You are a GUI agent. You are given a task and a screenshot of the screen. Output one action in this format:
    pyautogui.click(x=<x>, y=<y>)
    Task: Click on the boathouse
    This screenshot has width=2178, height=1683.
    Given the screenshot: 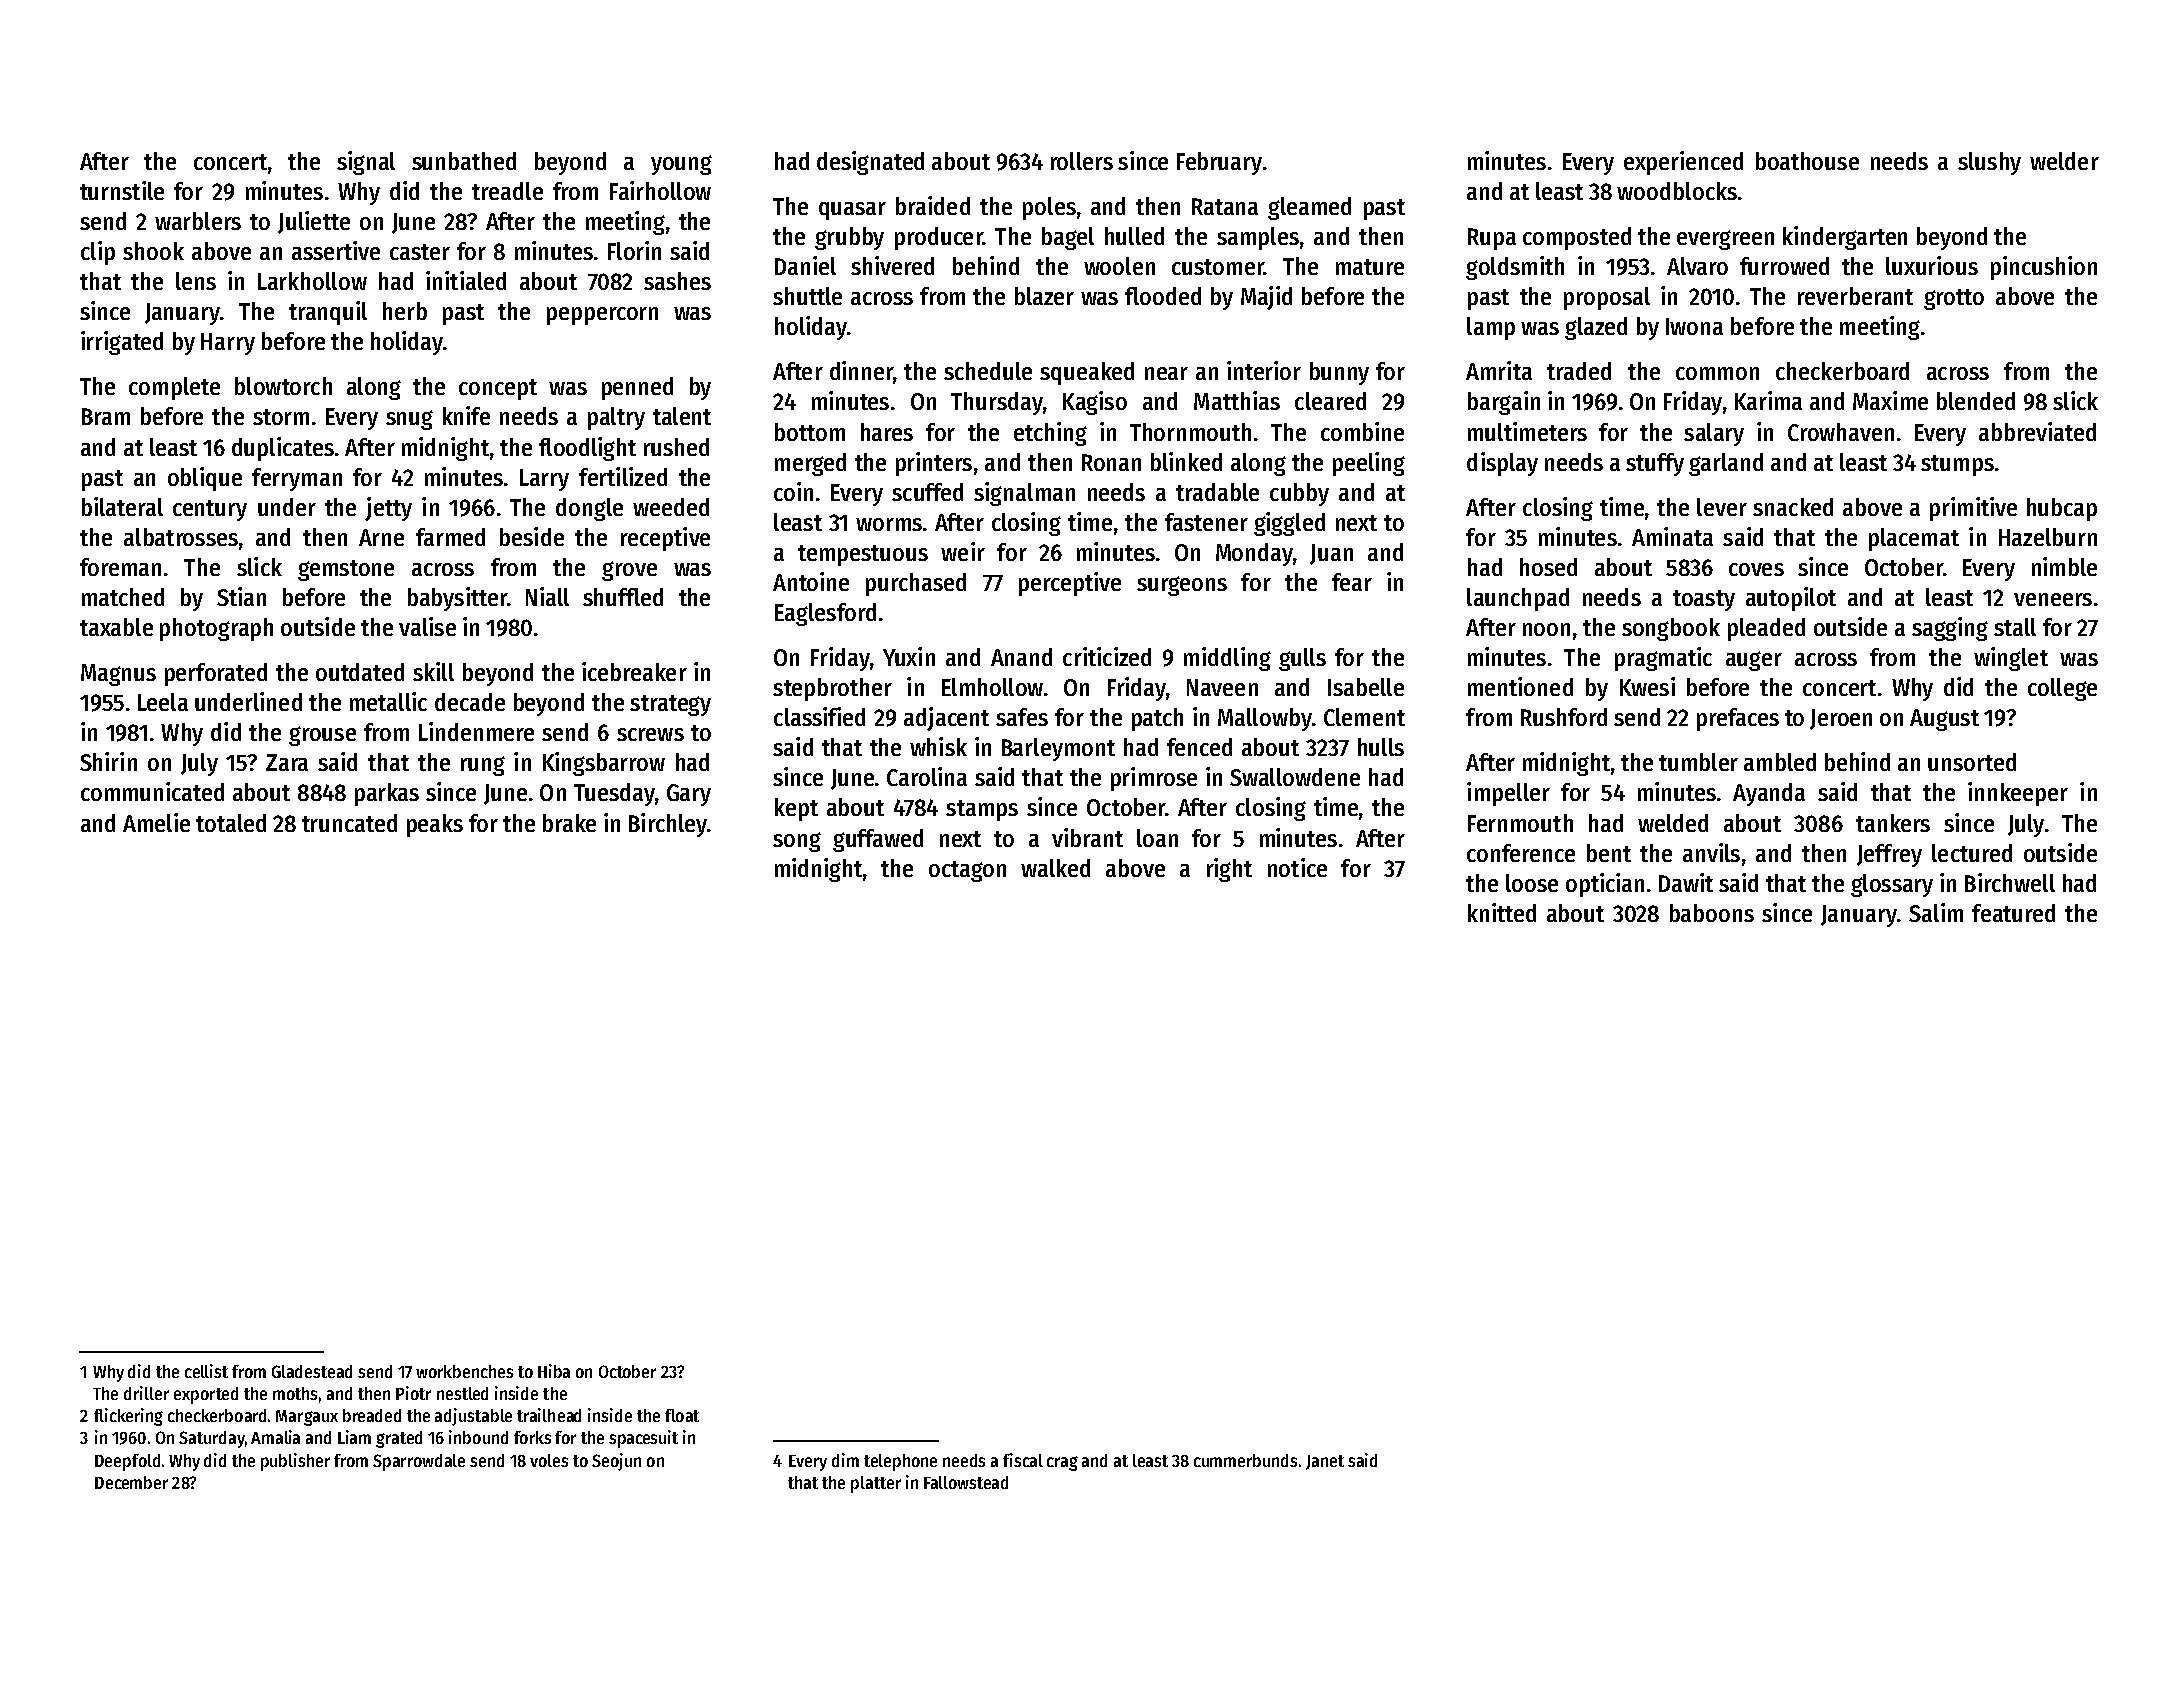 What is the action you would take?
    pyautogui.click(x=1807, y=161)
